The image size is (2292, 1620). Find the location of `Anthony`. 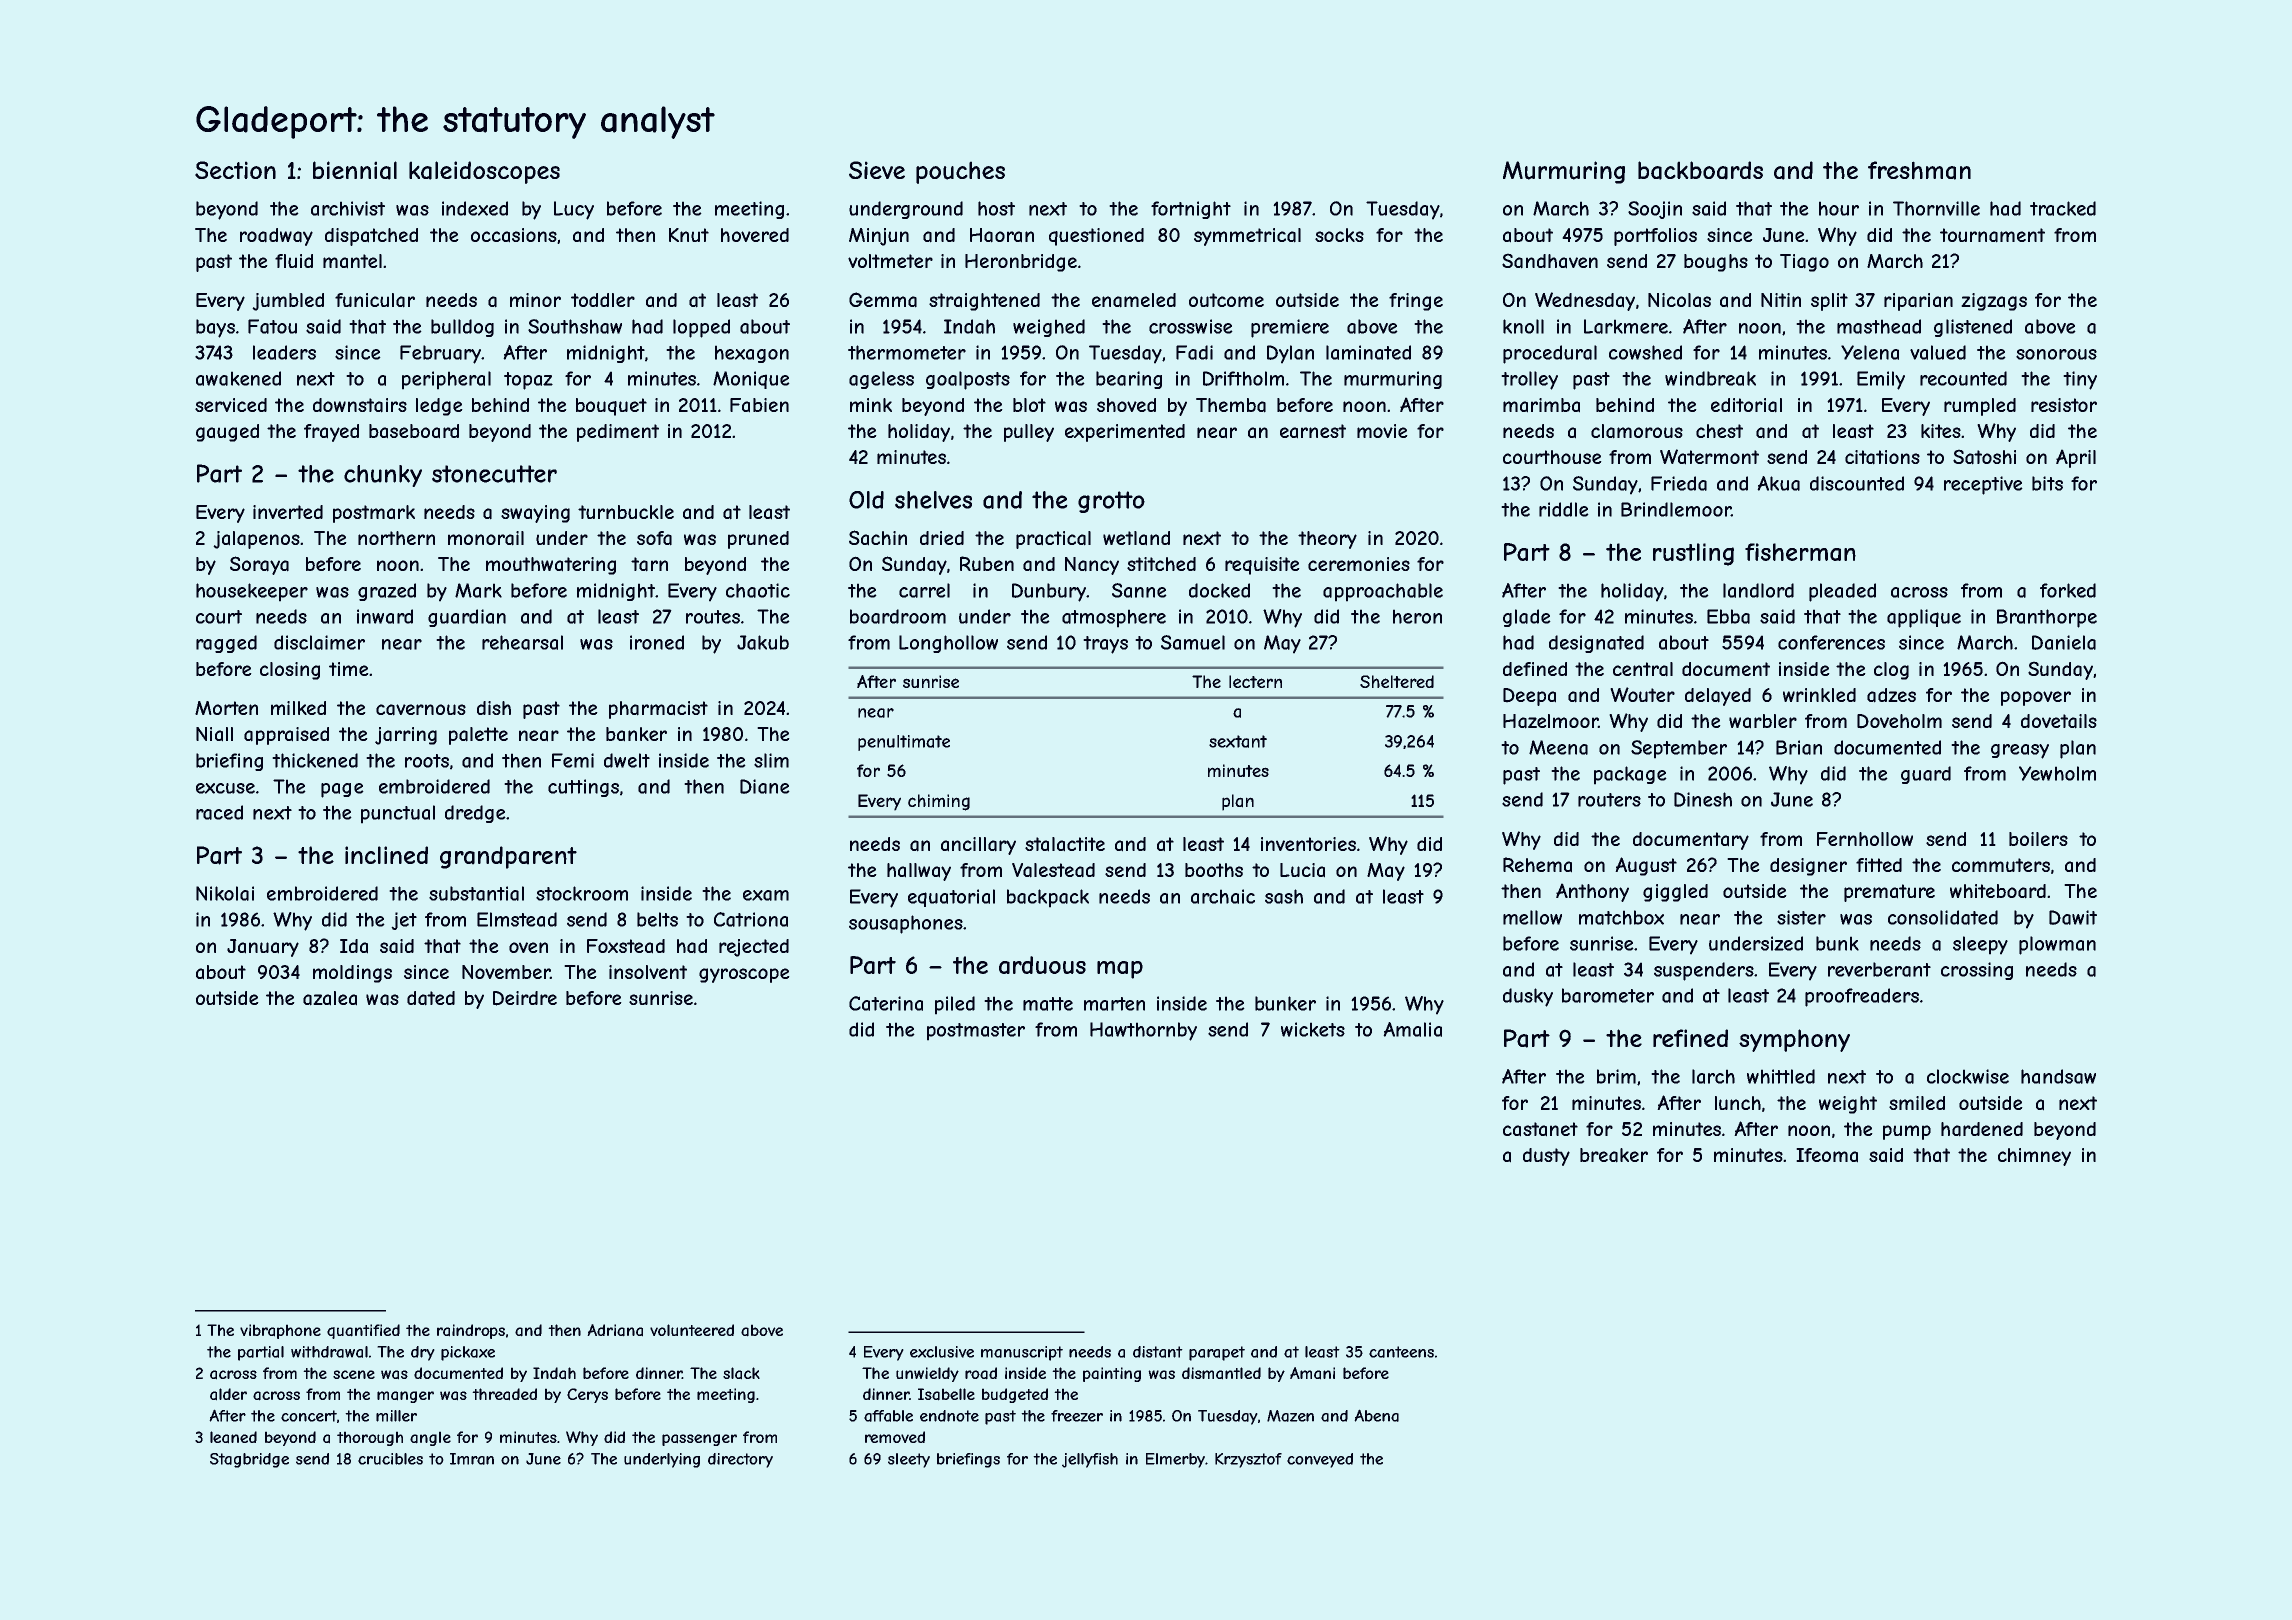

Anthony is located at coordinates (1592, 893).
